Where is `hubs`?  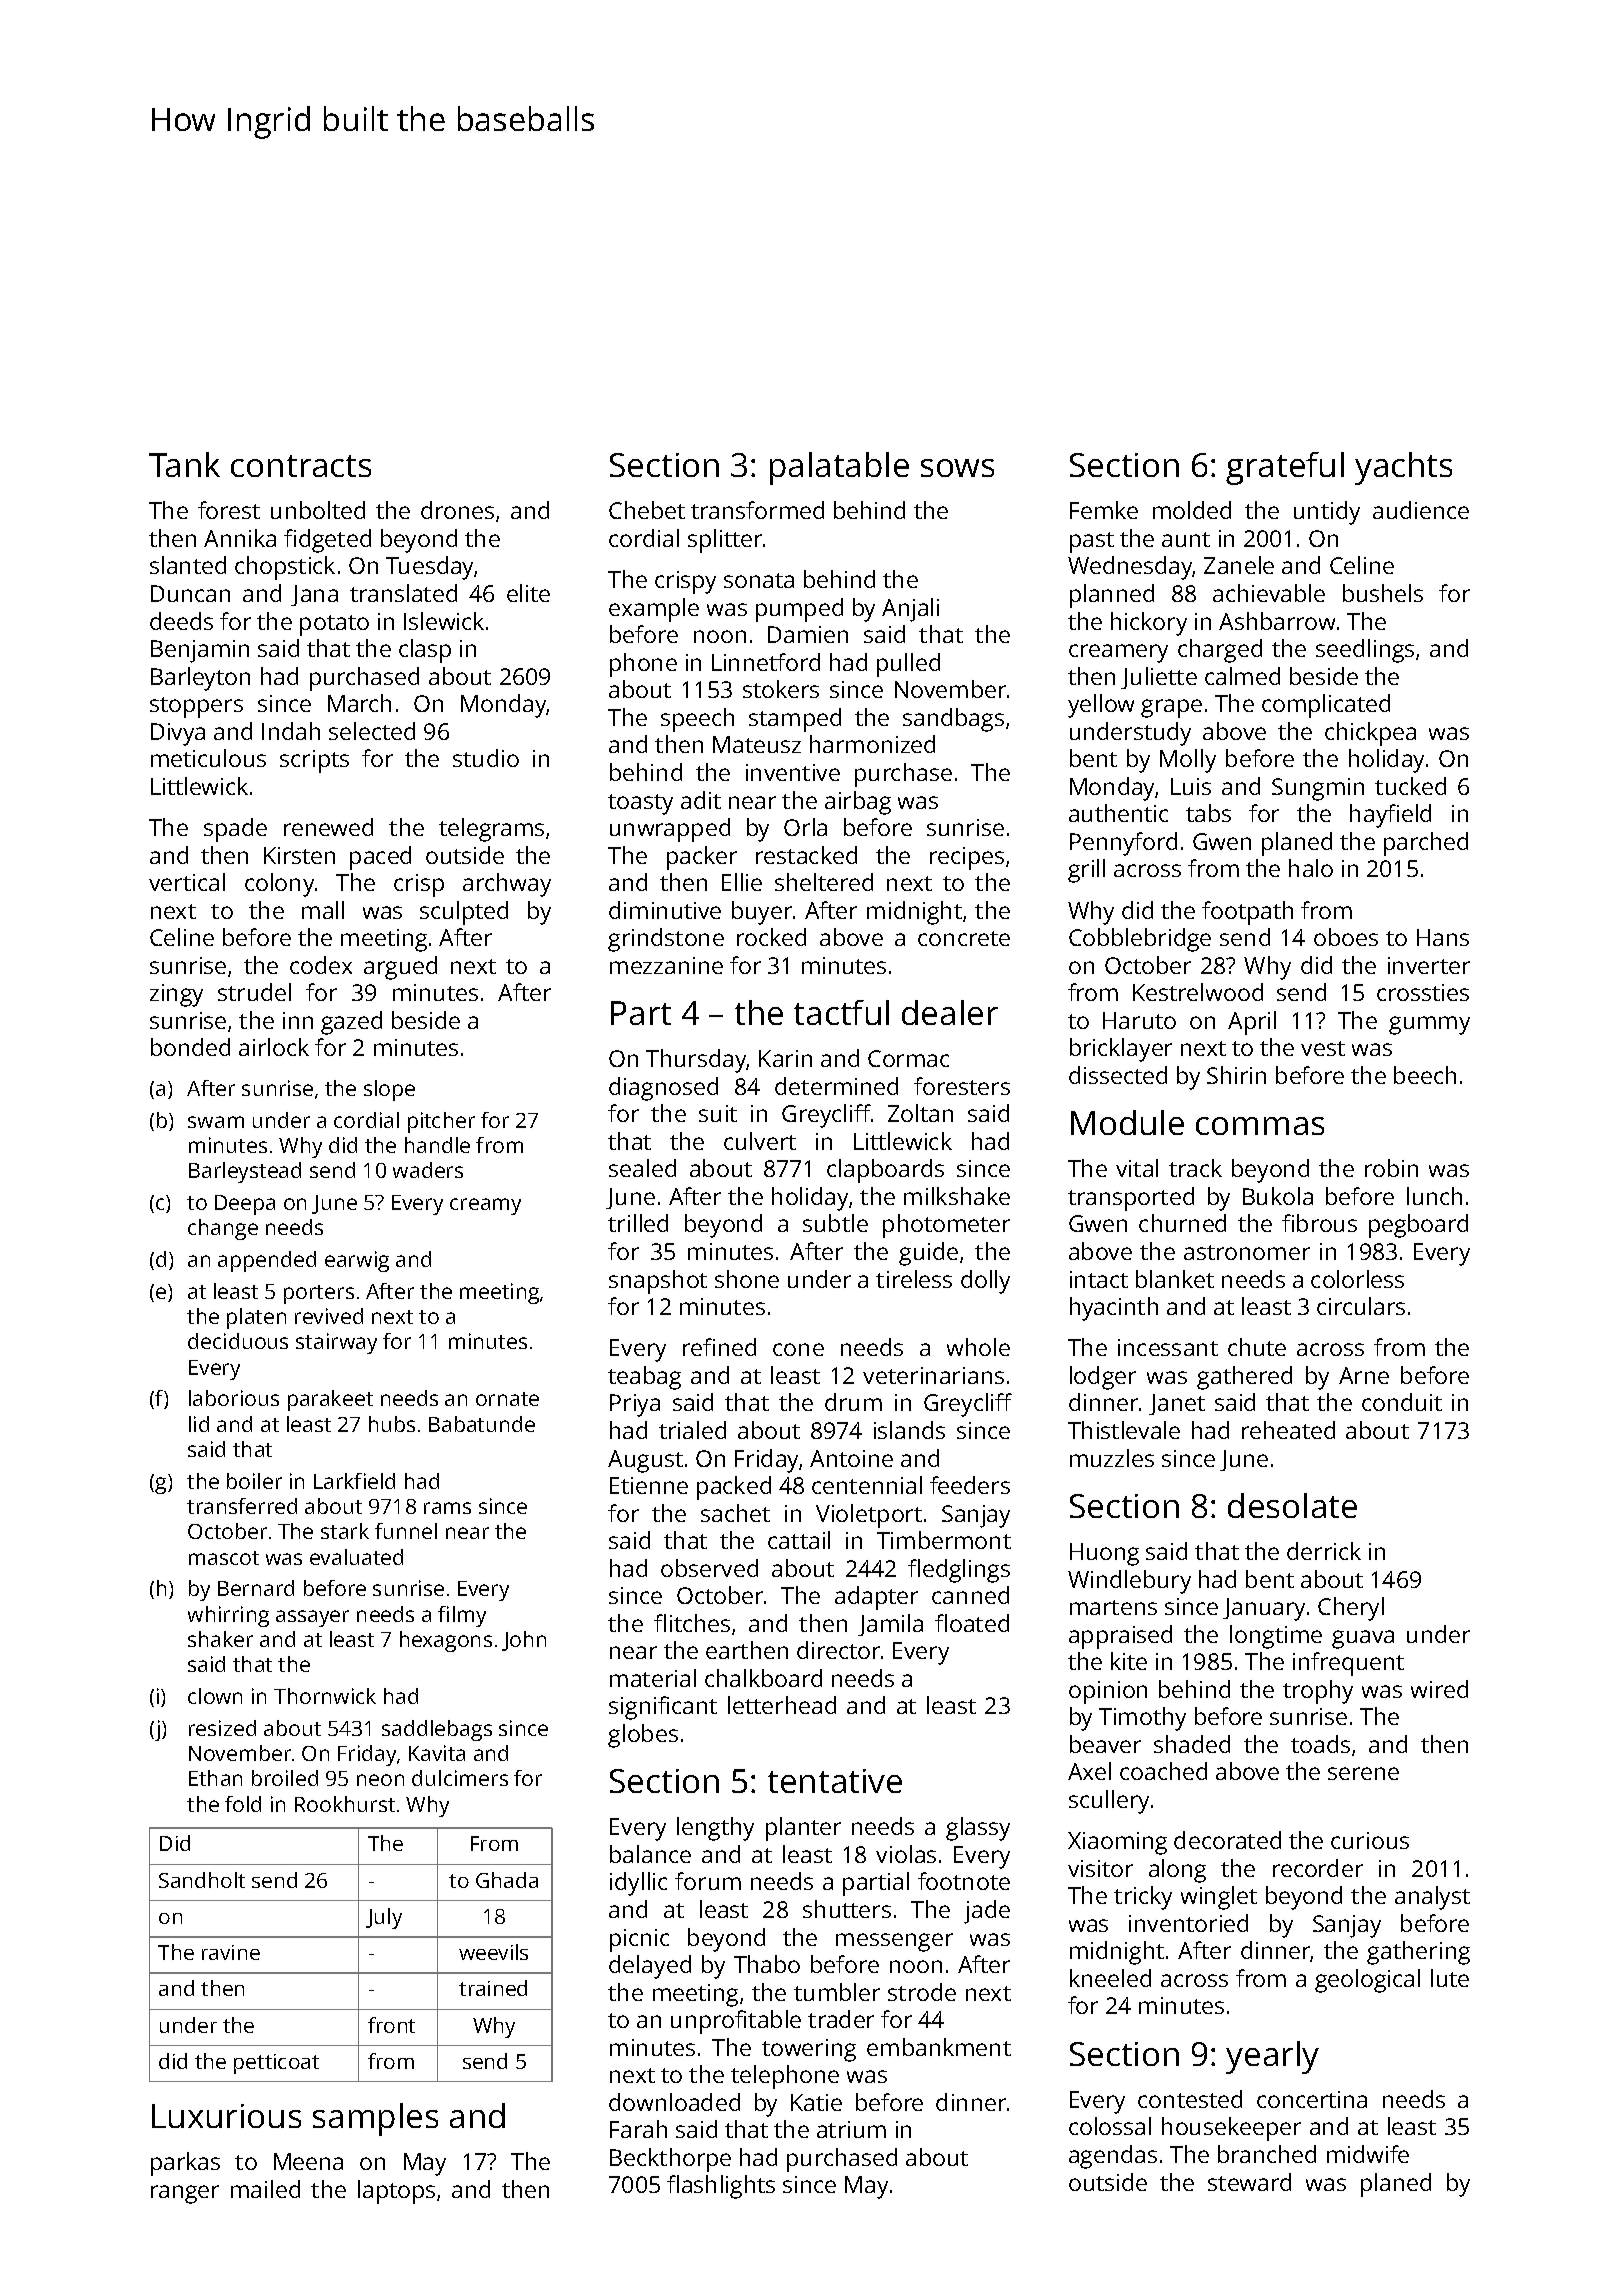
hubs is located at coordinates (392, 1424).
